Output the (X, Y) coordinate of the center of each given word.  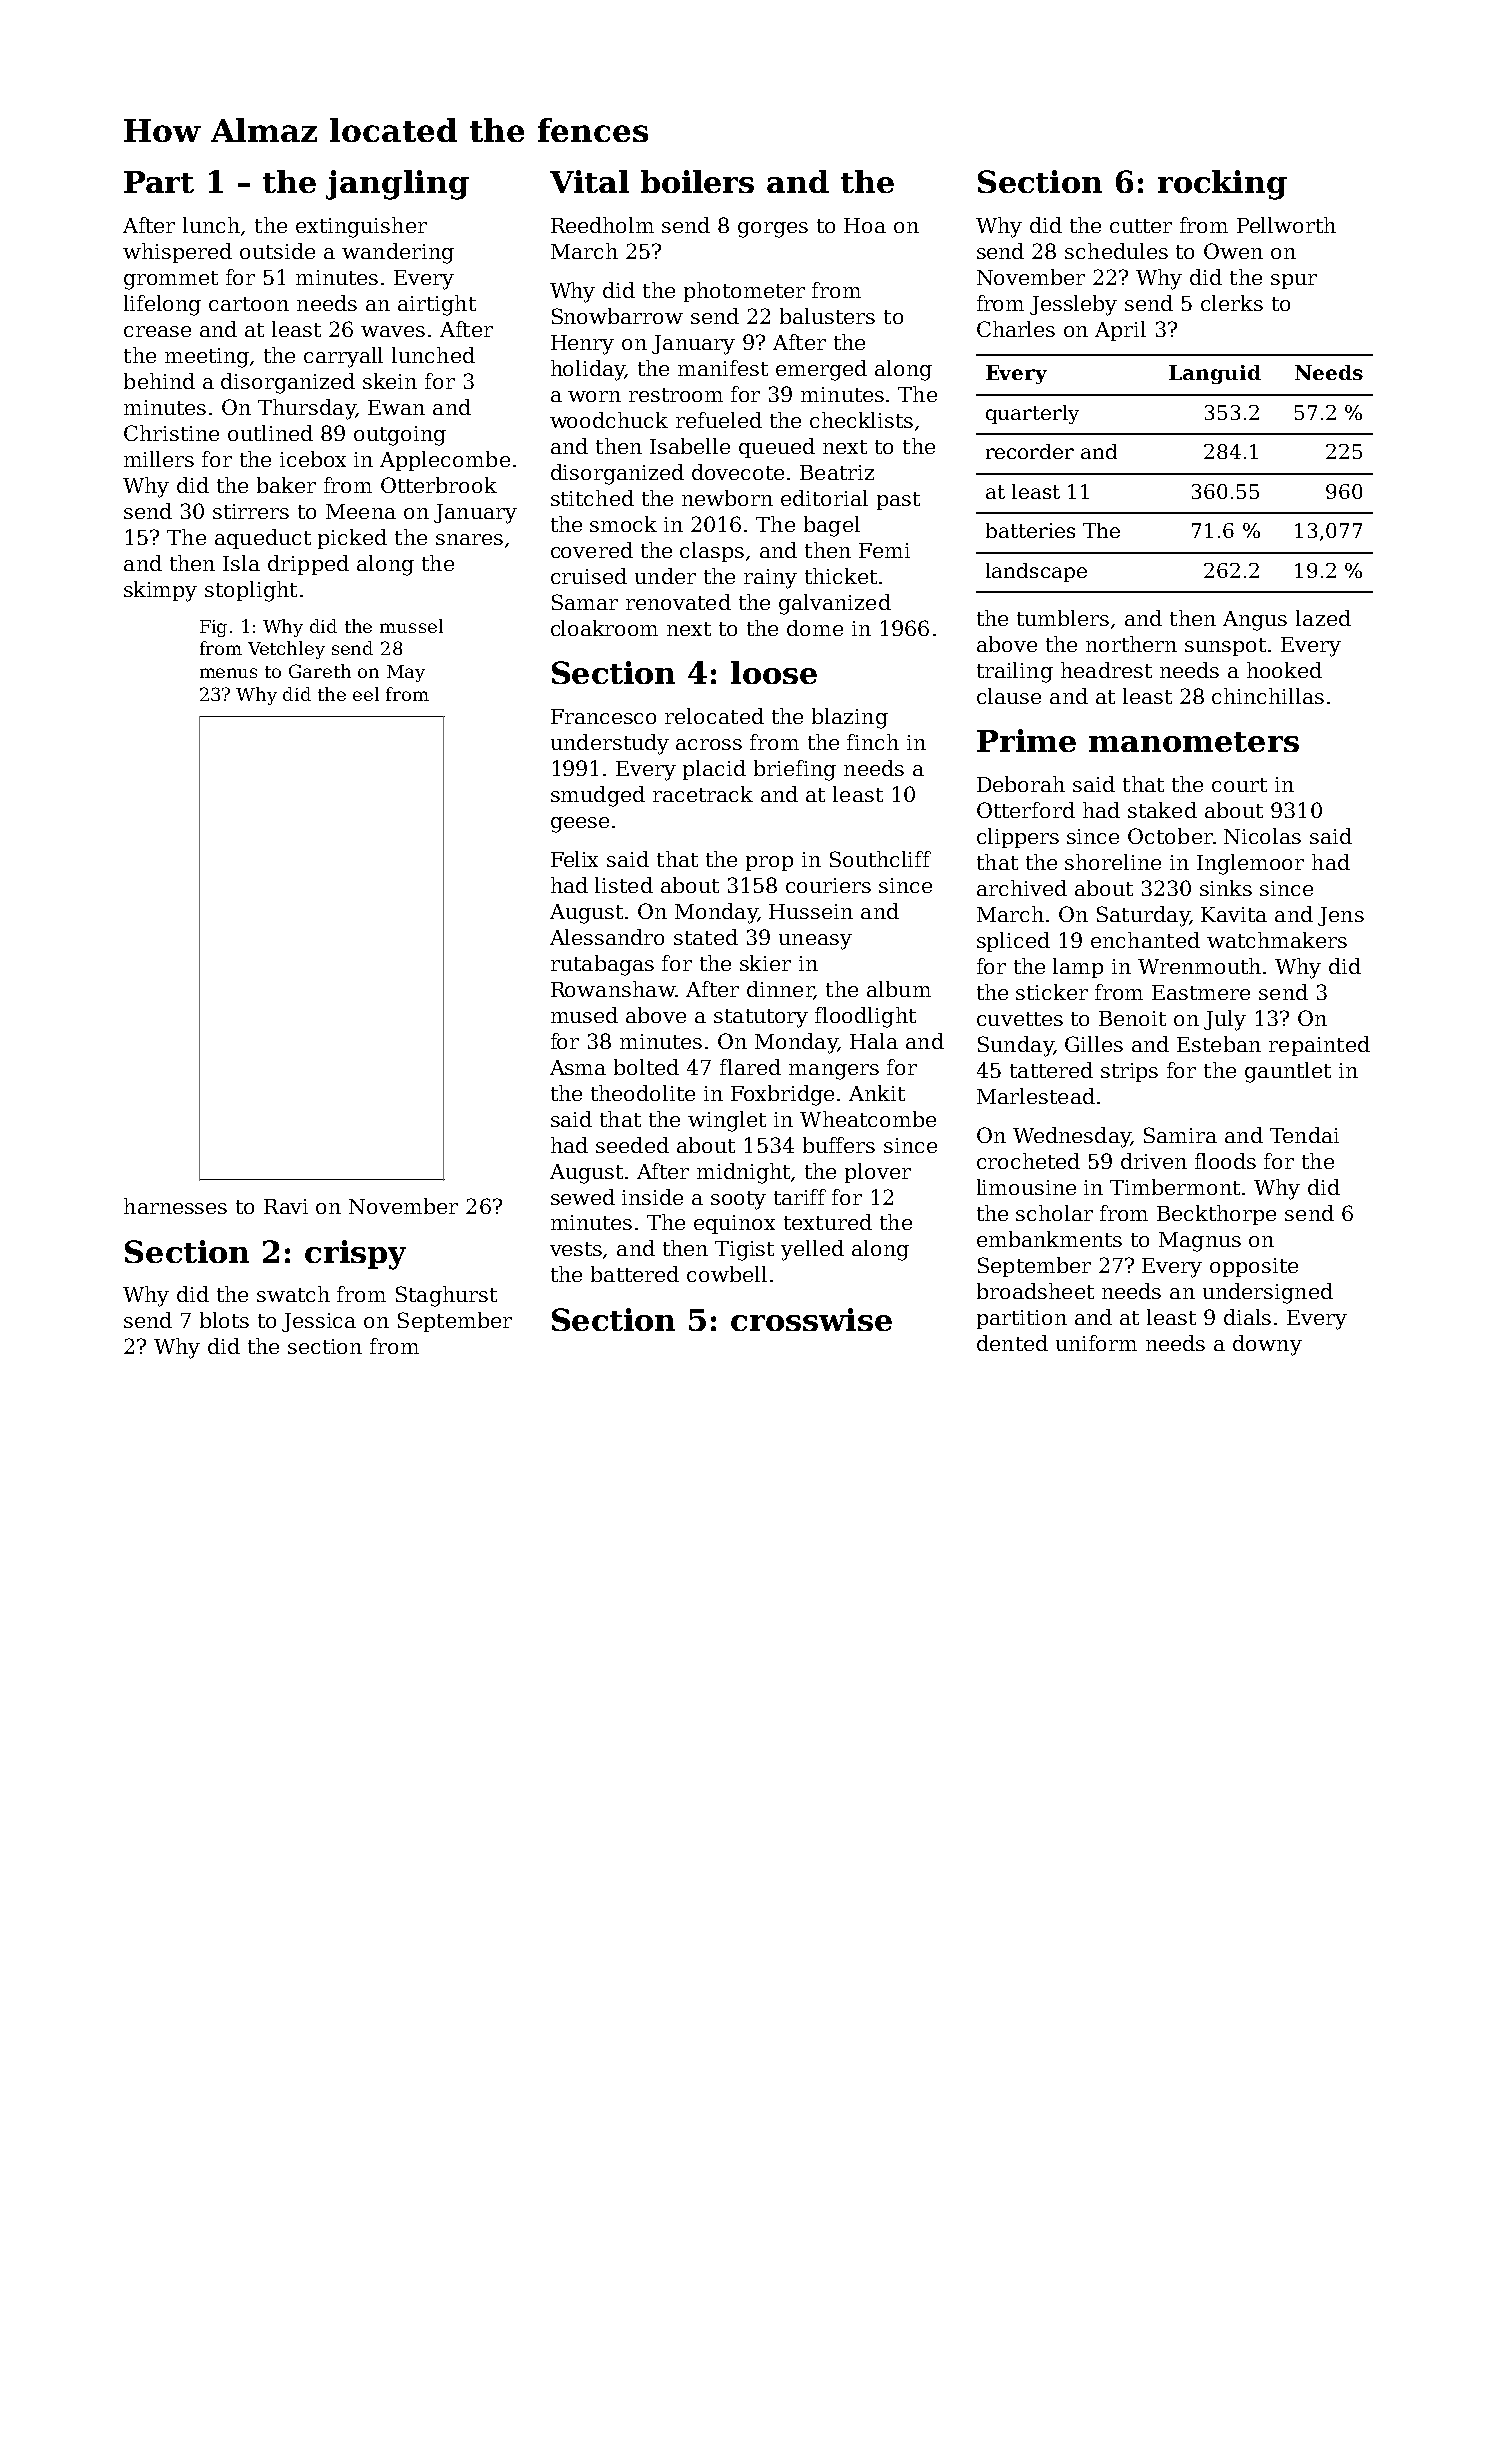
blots (224, 1320)
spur (1294, 281)
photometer (744, 292)
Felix (574, 859)
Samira (1180, 1135)
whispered (177, 253)
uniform (1096, 1343)
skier (765, 963)
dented (1012, 1343)
